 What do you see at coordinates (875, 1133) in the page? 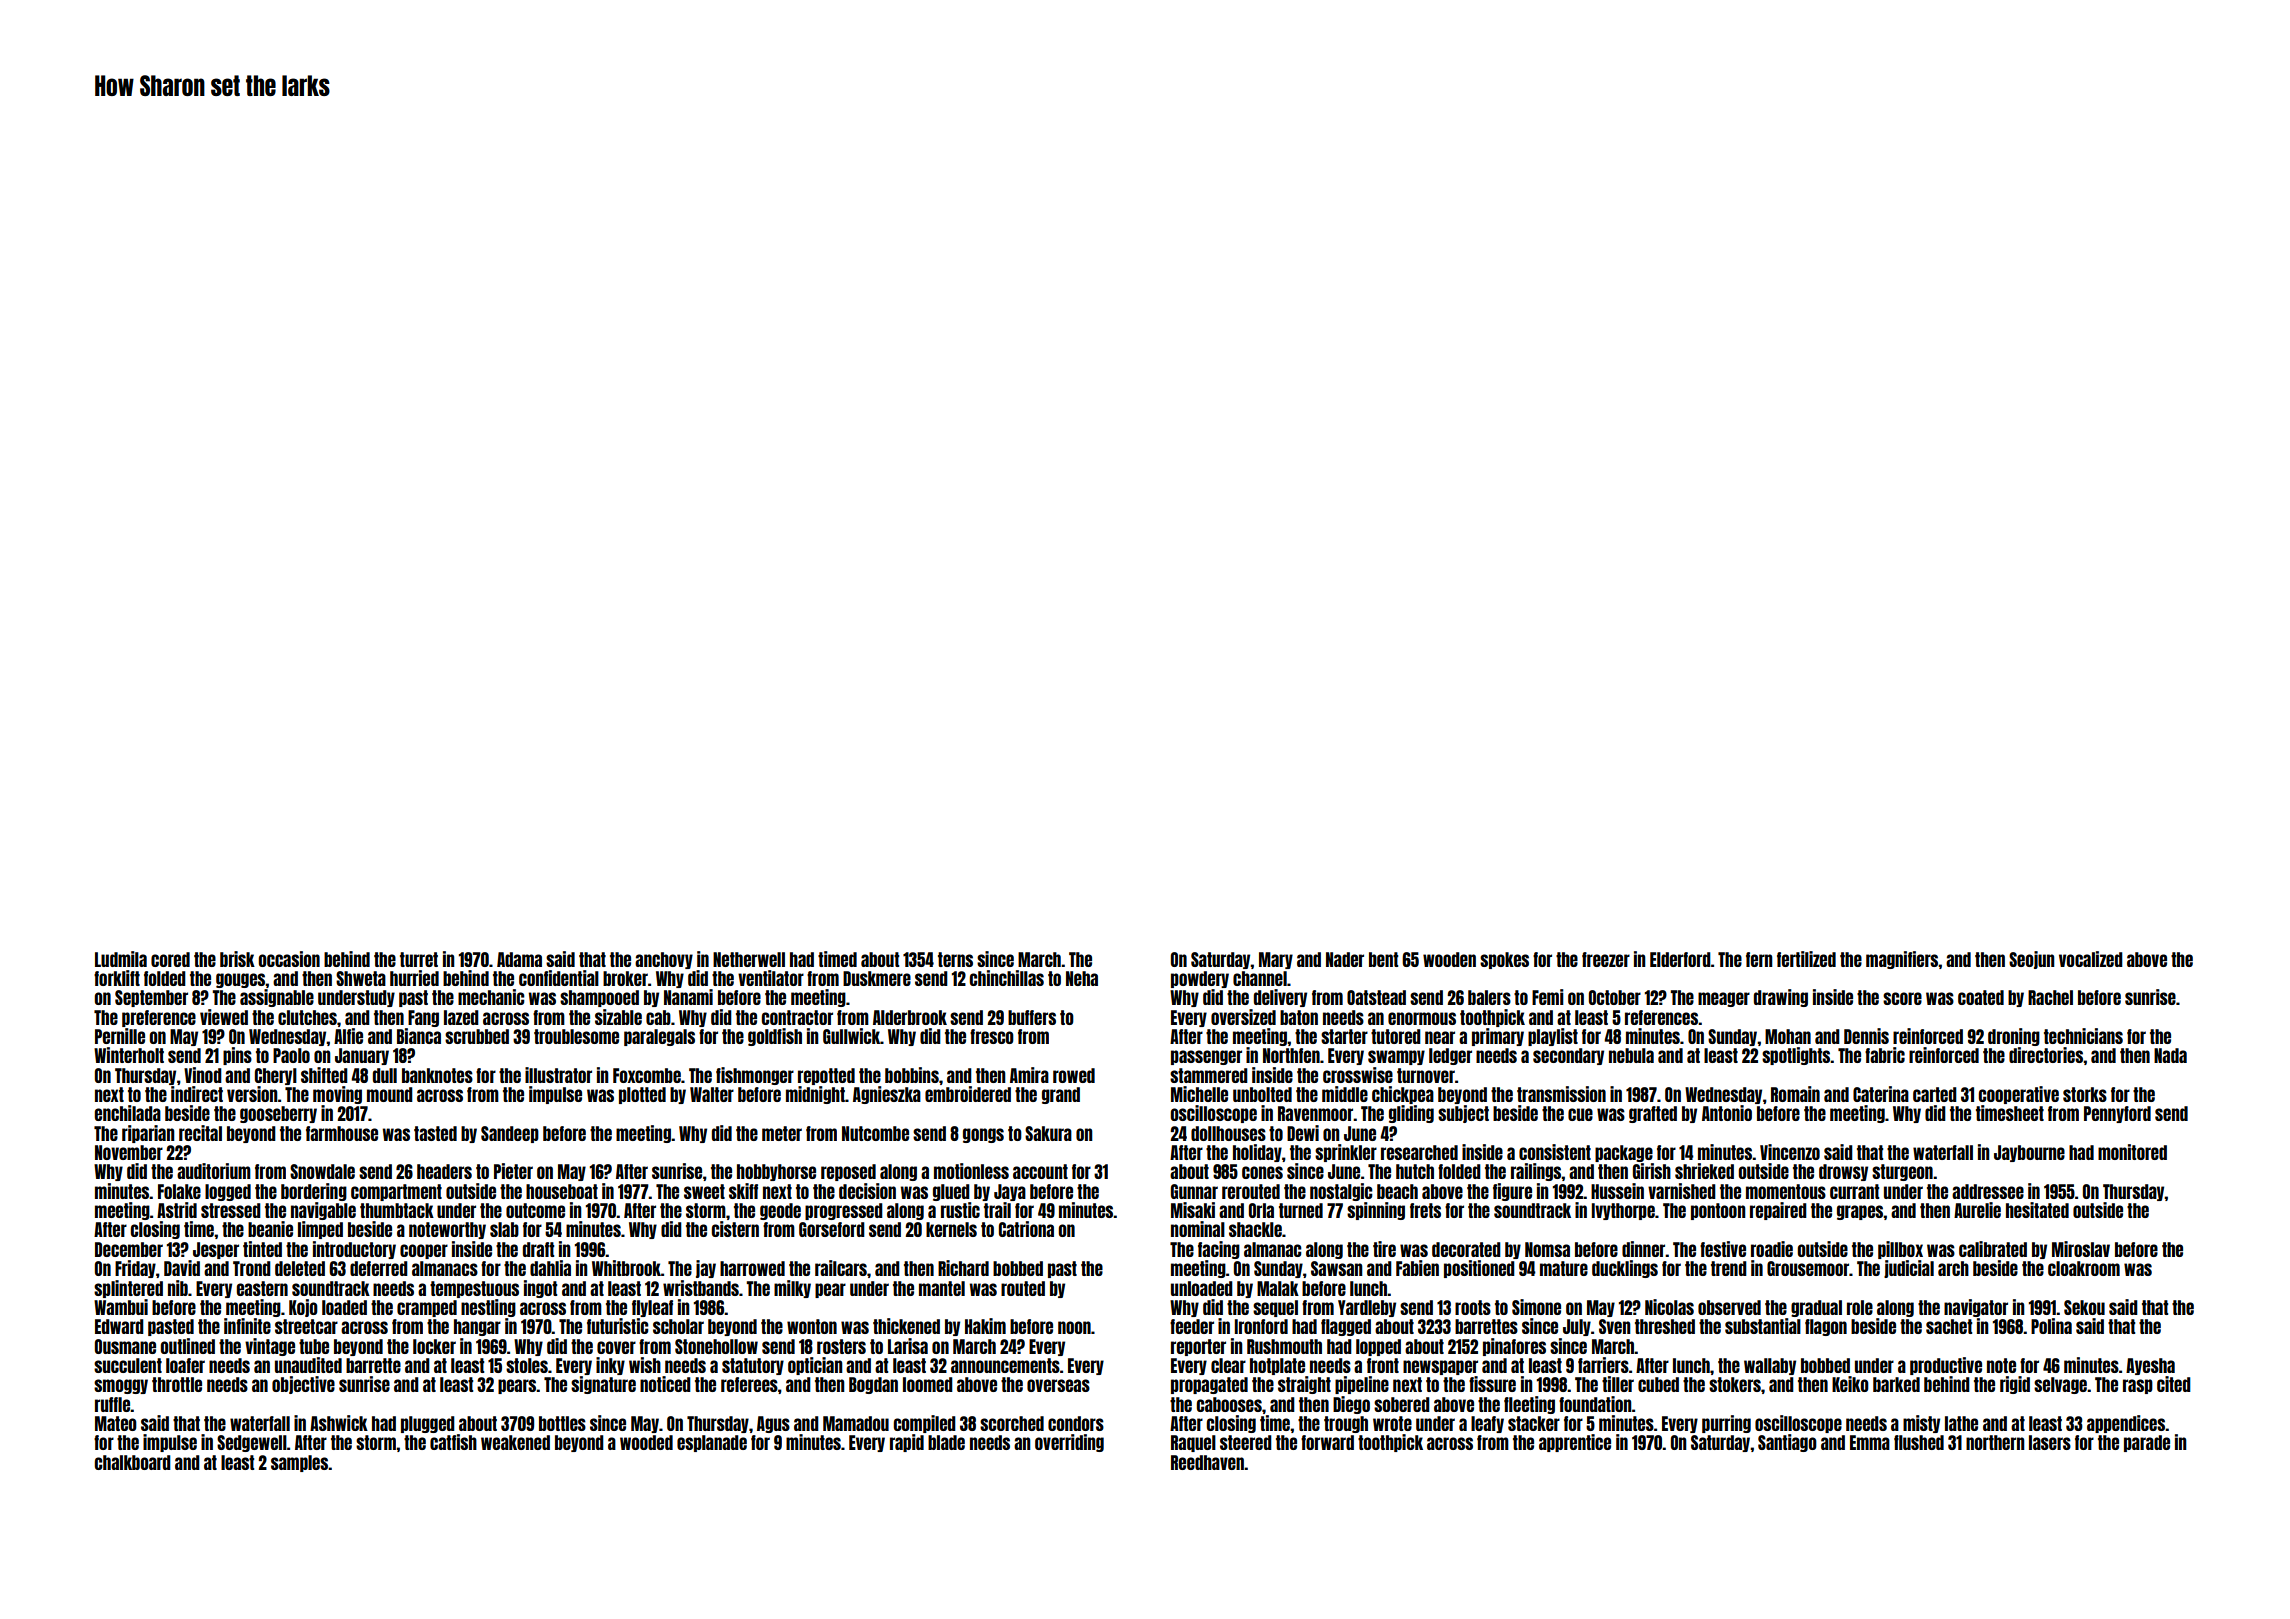
I see `Nutcombe` at bounding box center [875, 1133].
